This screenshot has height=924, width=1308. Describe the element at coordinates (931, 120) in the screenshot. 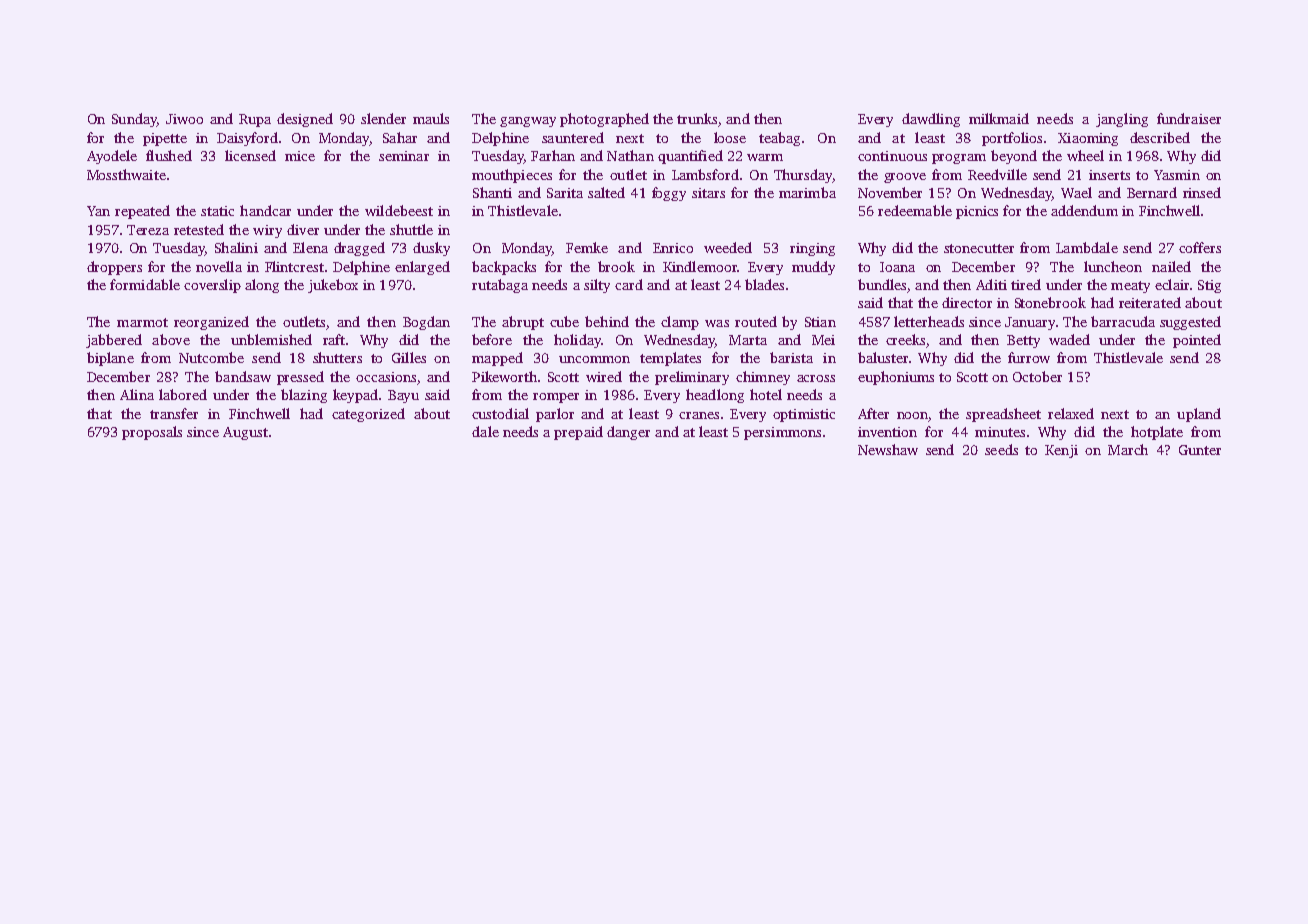

I see `dawdling` at that location.
